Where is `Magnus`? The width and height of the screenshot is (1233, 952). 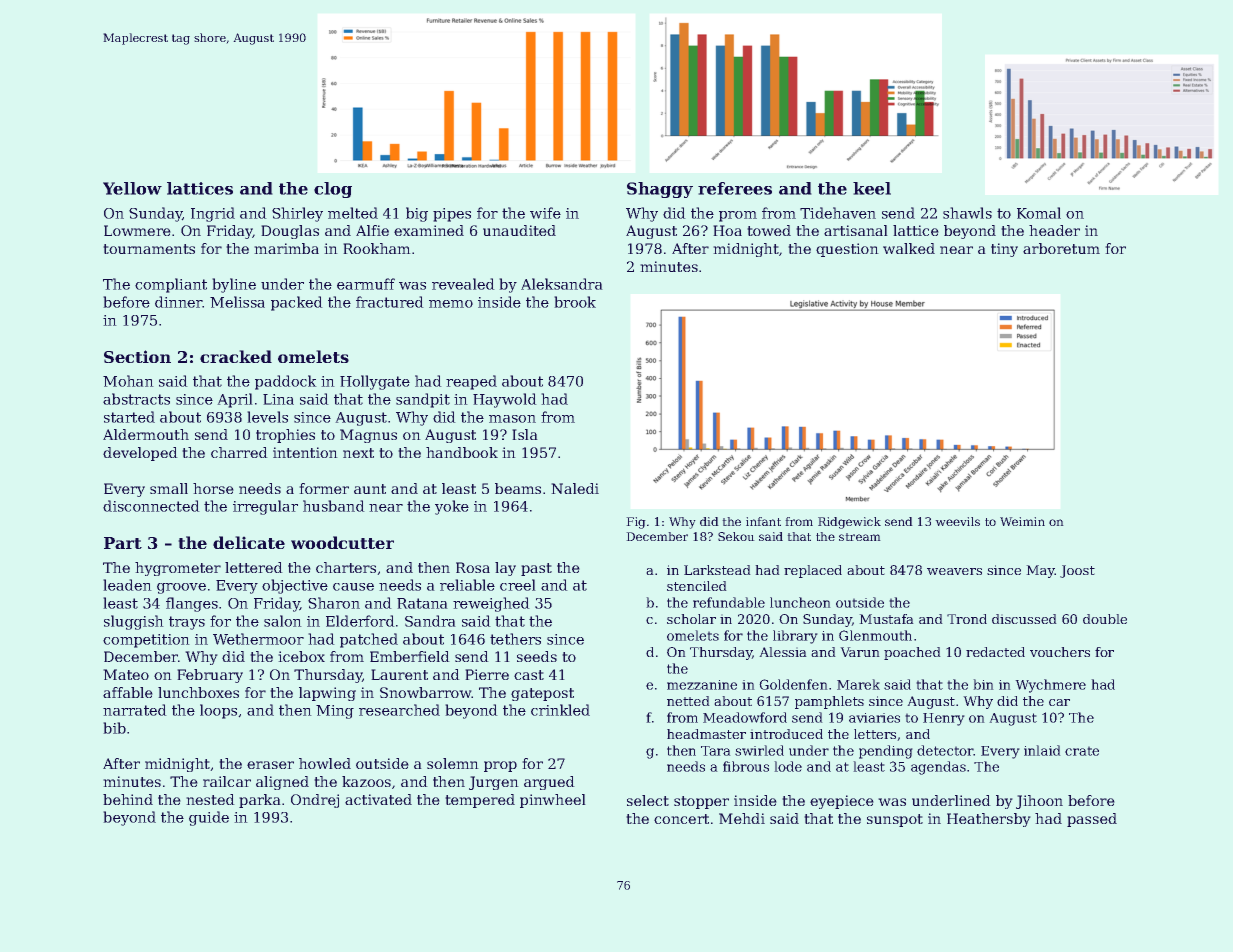 Magnus is located at coordinates (368, 436).
